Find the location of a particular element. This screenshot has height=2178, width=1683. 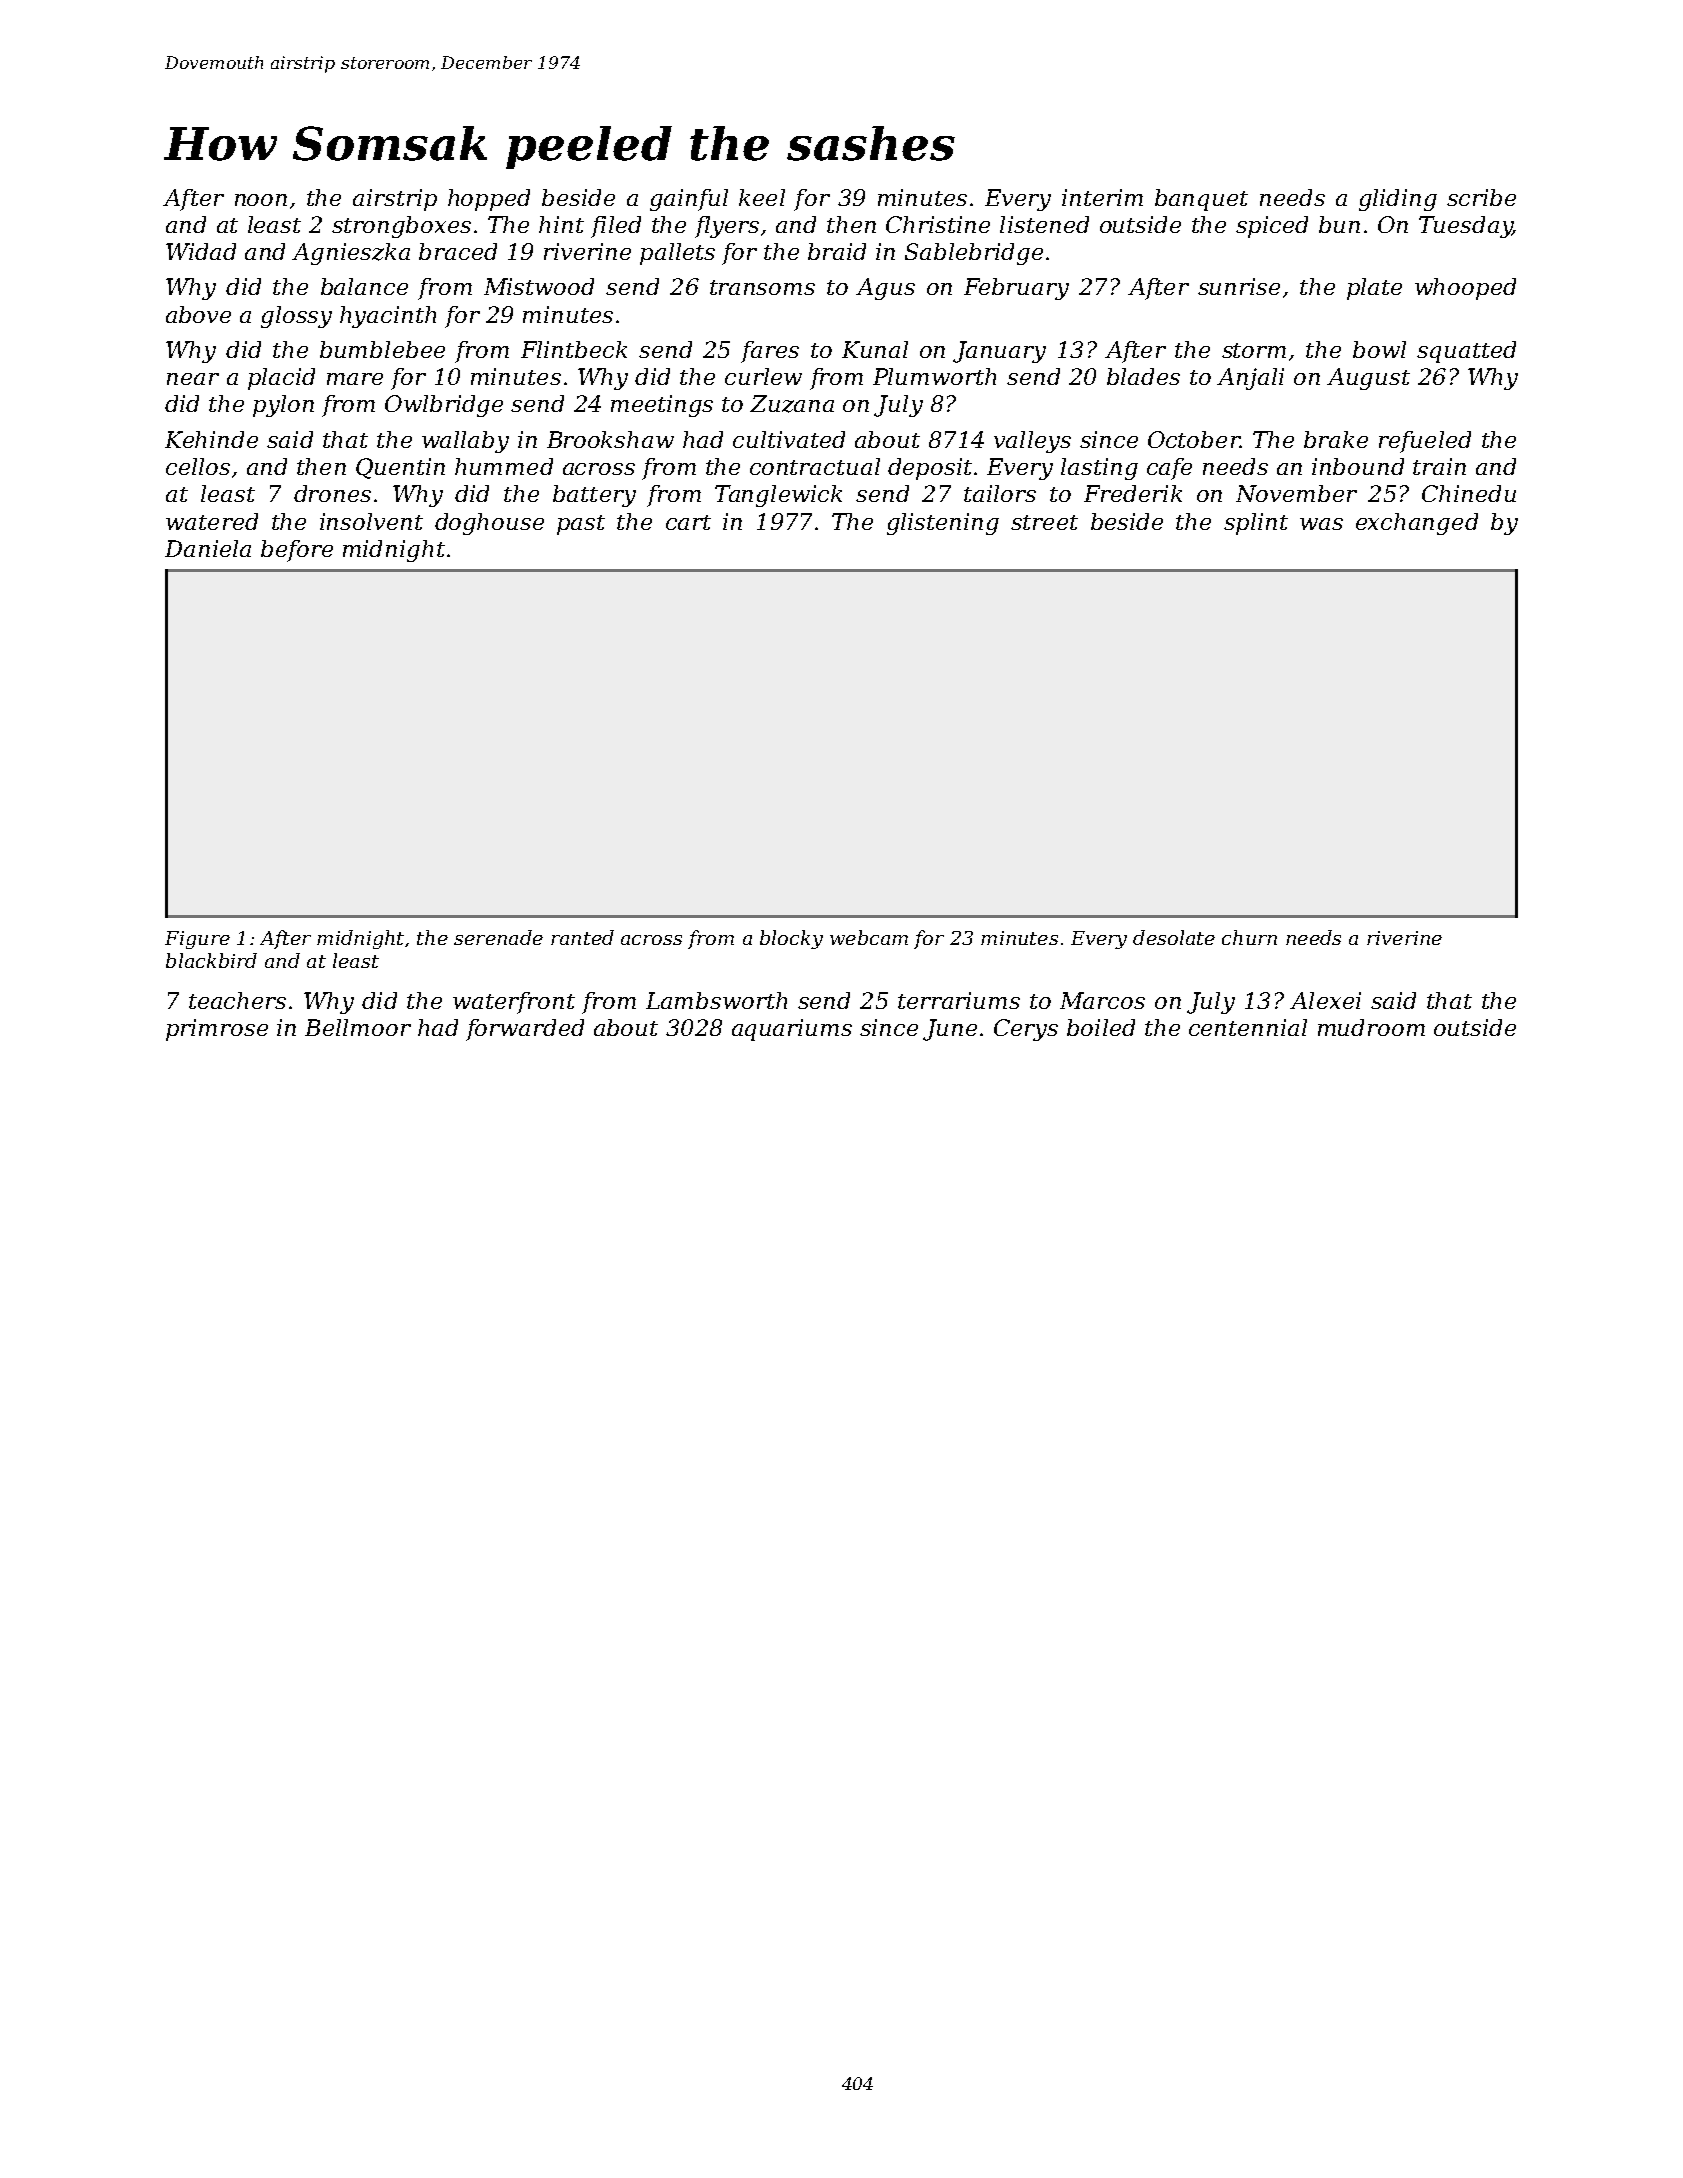

June is located at coordinates (950, 1030).
